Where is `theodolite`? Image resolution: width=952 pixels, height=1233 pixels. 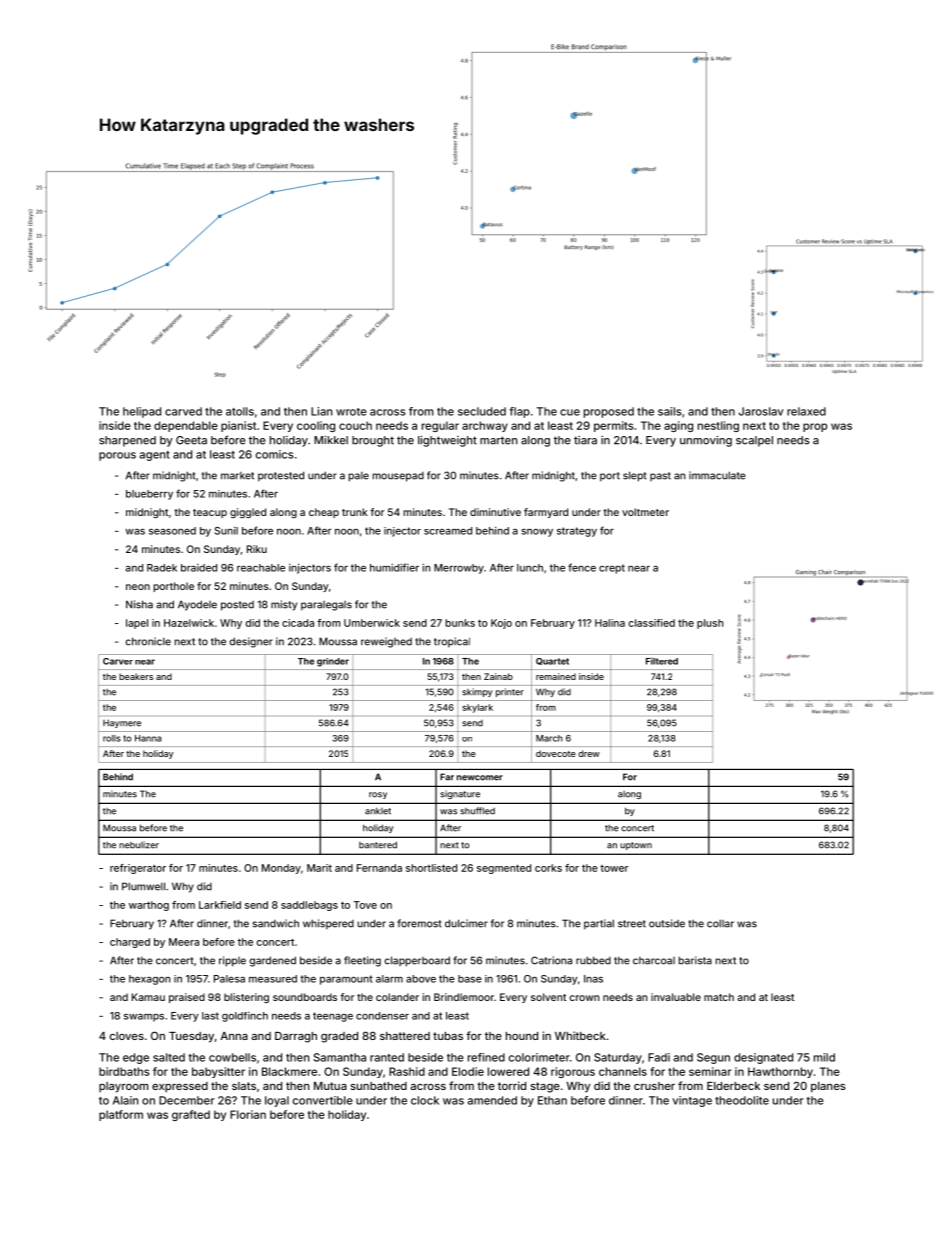 theodolite is located at coordinates (742, 1100).
